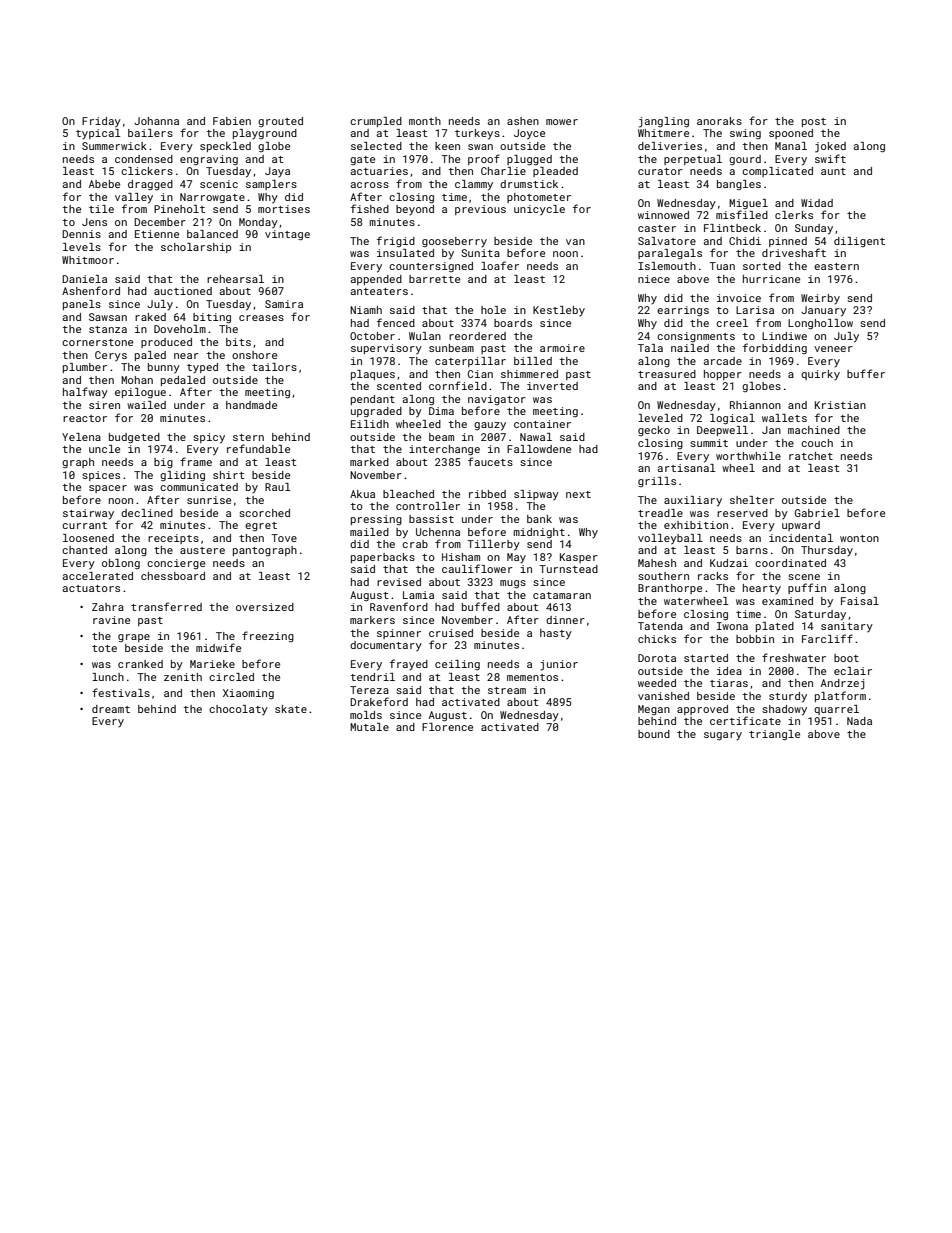 This image has width=952, height=1233. I want to click on sugary, so click(723, 736).
